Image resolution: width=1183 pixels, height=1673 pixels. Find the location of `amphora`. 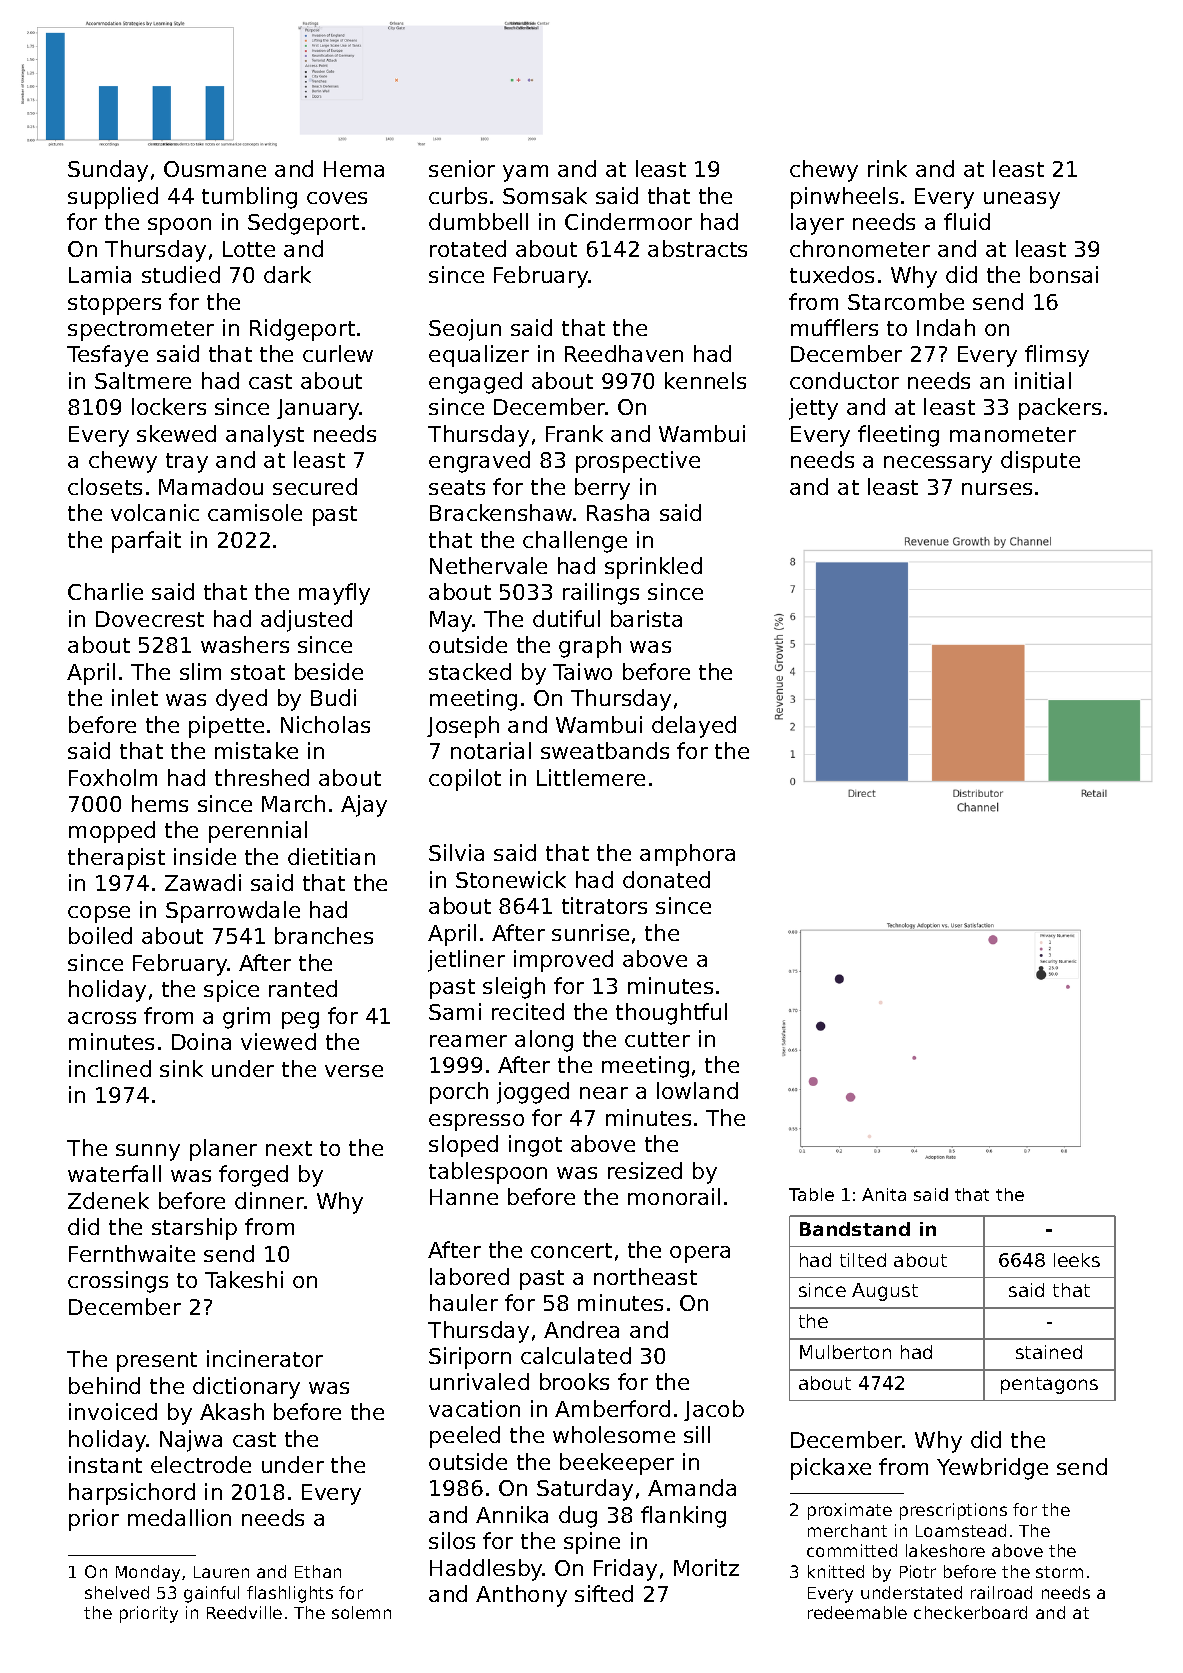

amphora is located at coordinates (687, 855).
